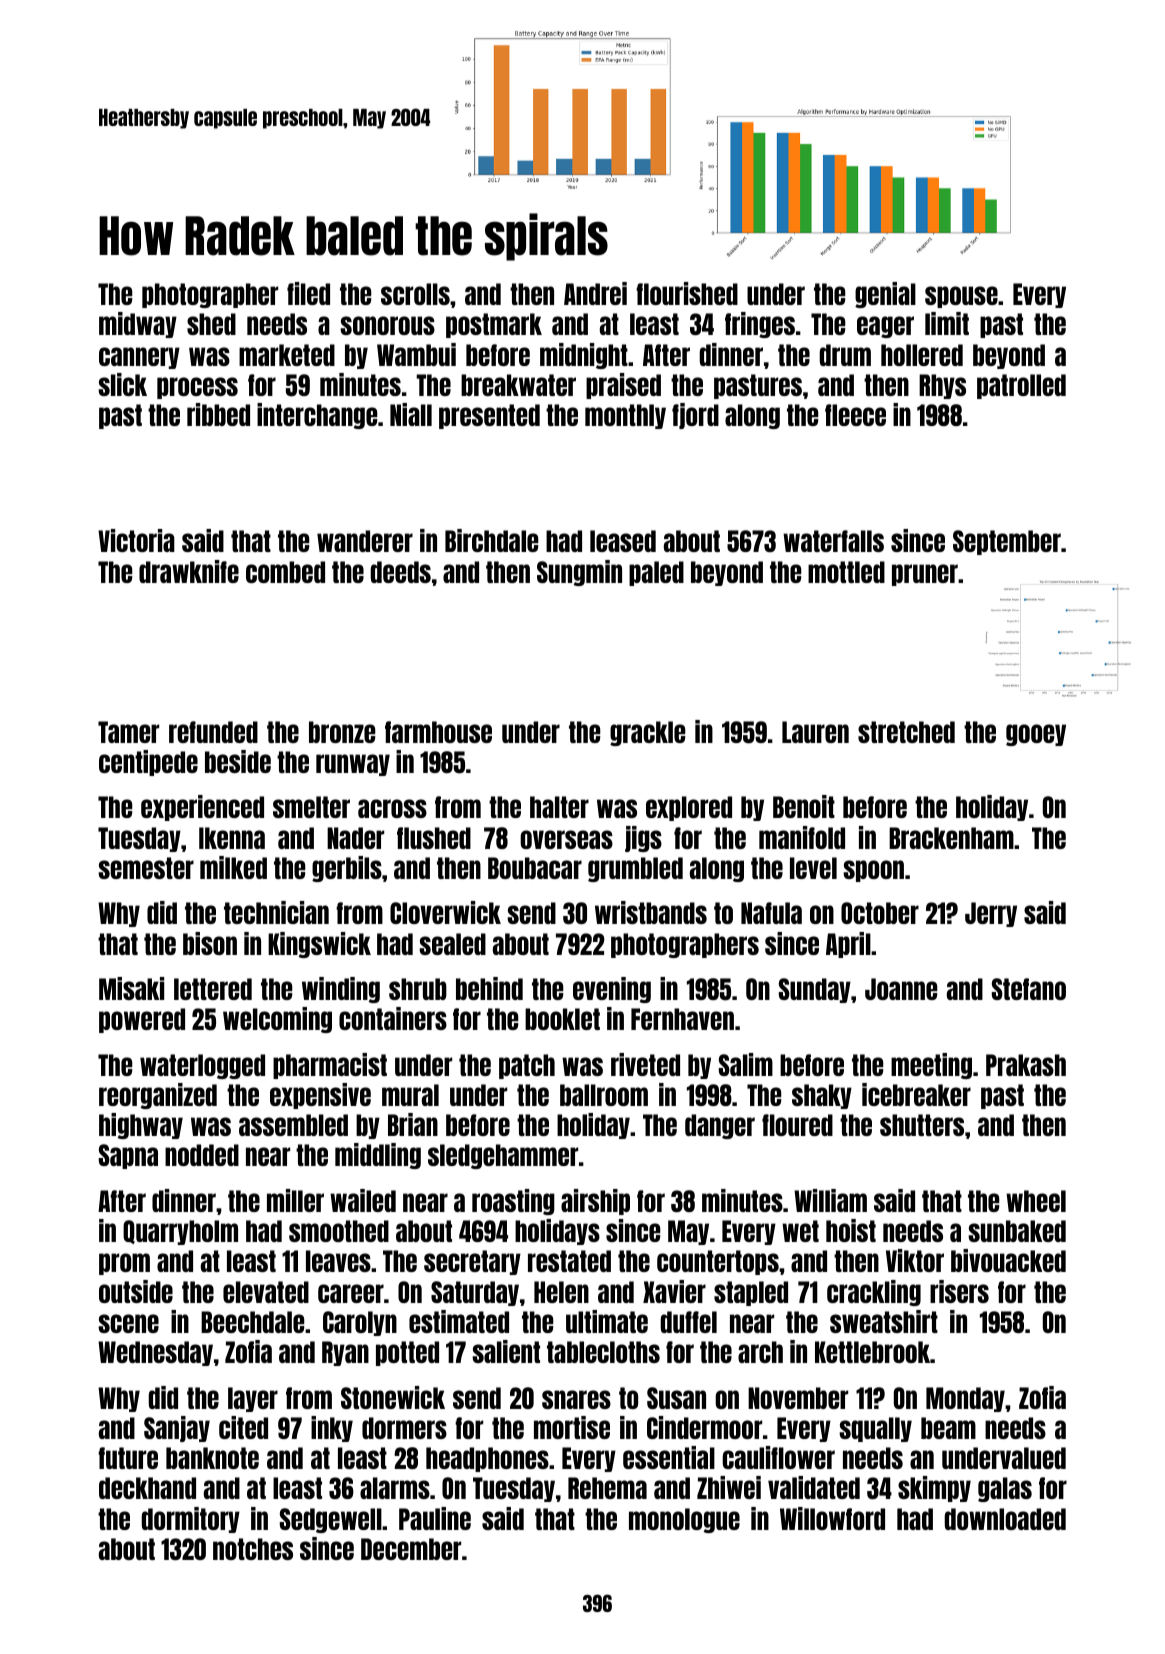  What do you see at coordinates (906, 732) in the page?
I see `stretched` at bounding box center [906, 732].
